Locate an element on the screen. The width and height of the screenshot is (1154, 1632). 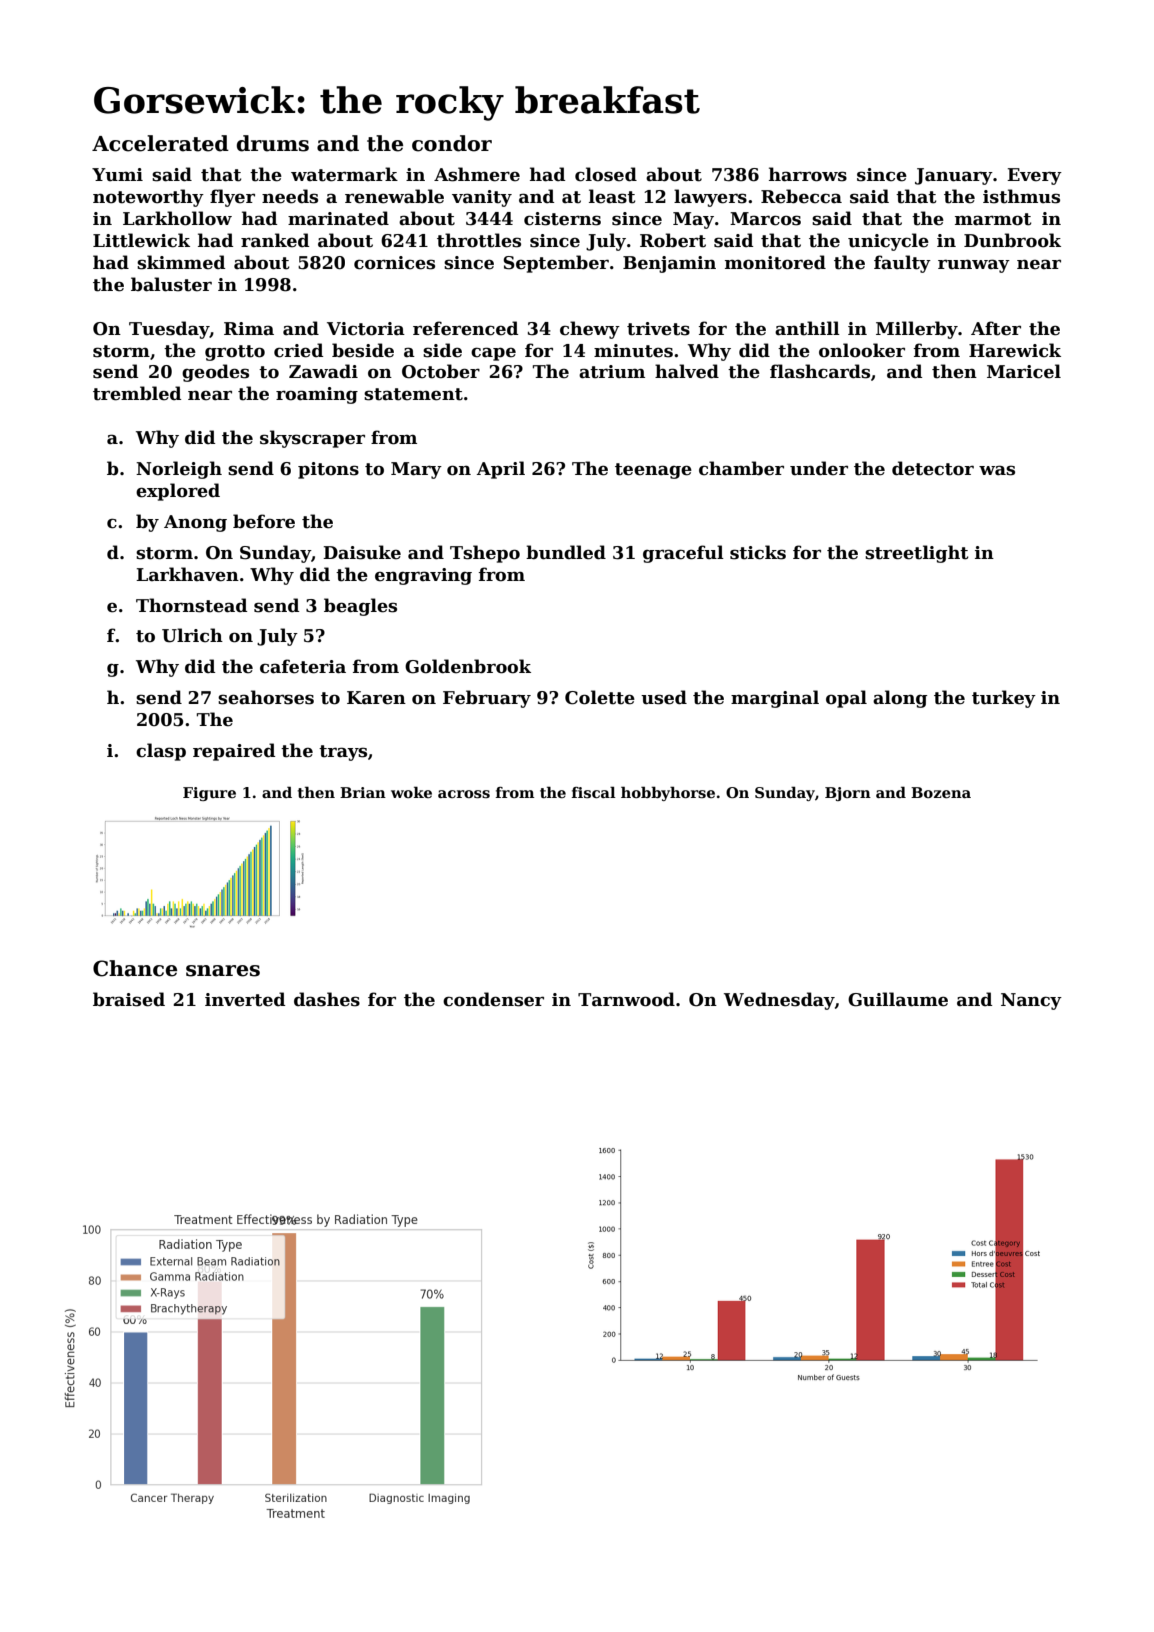
Tshepo is located at coordinates (485, 554).
